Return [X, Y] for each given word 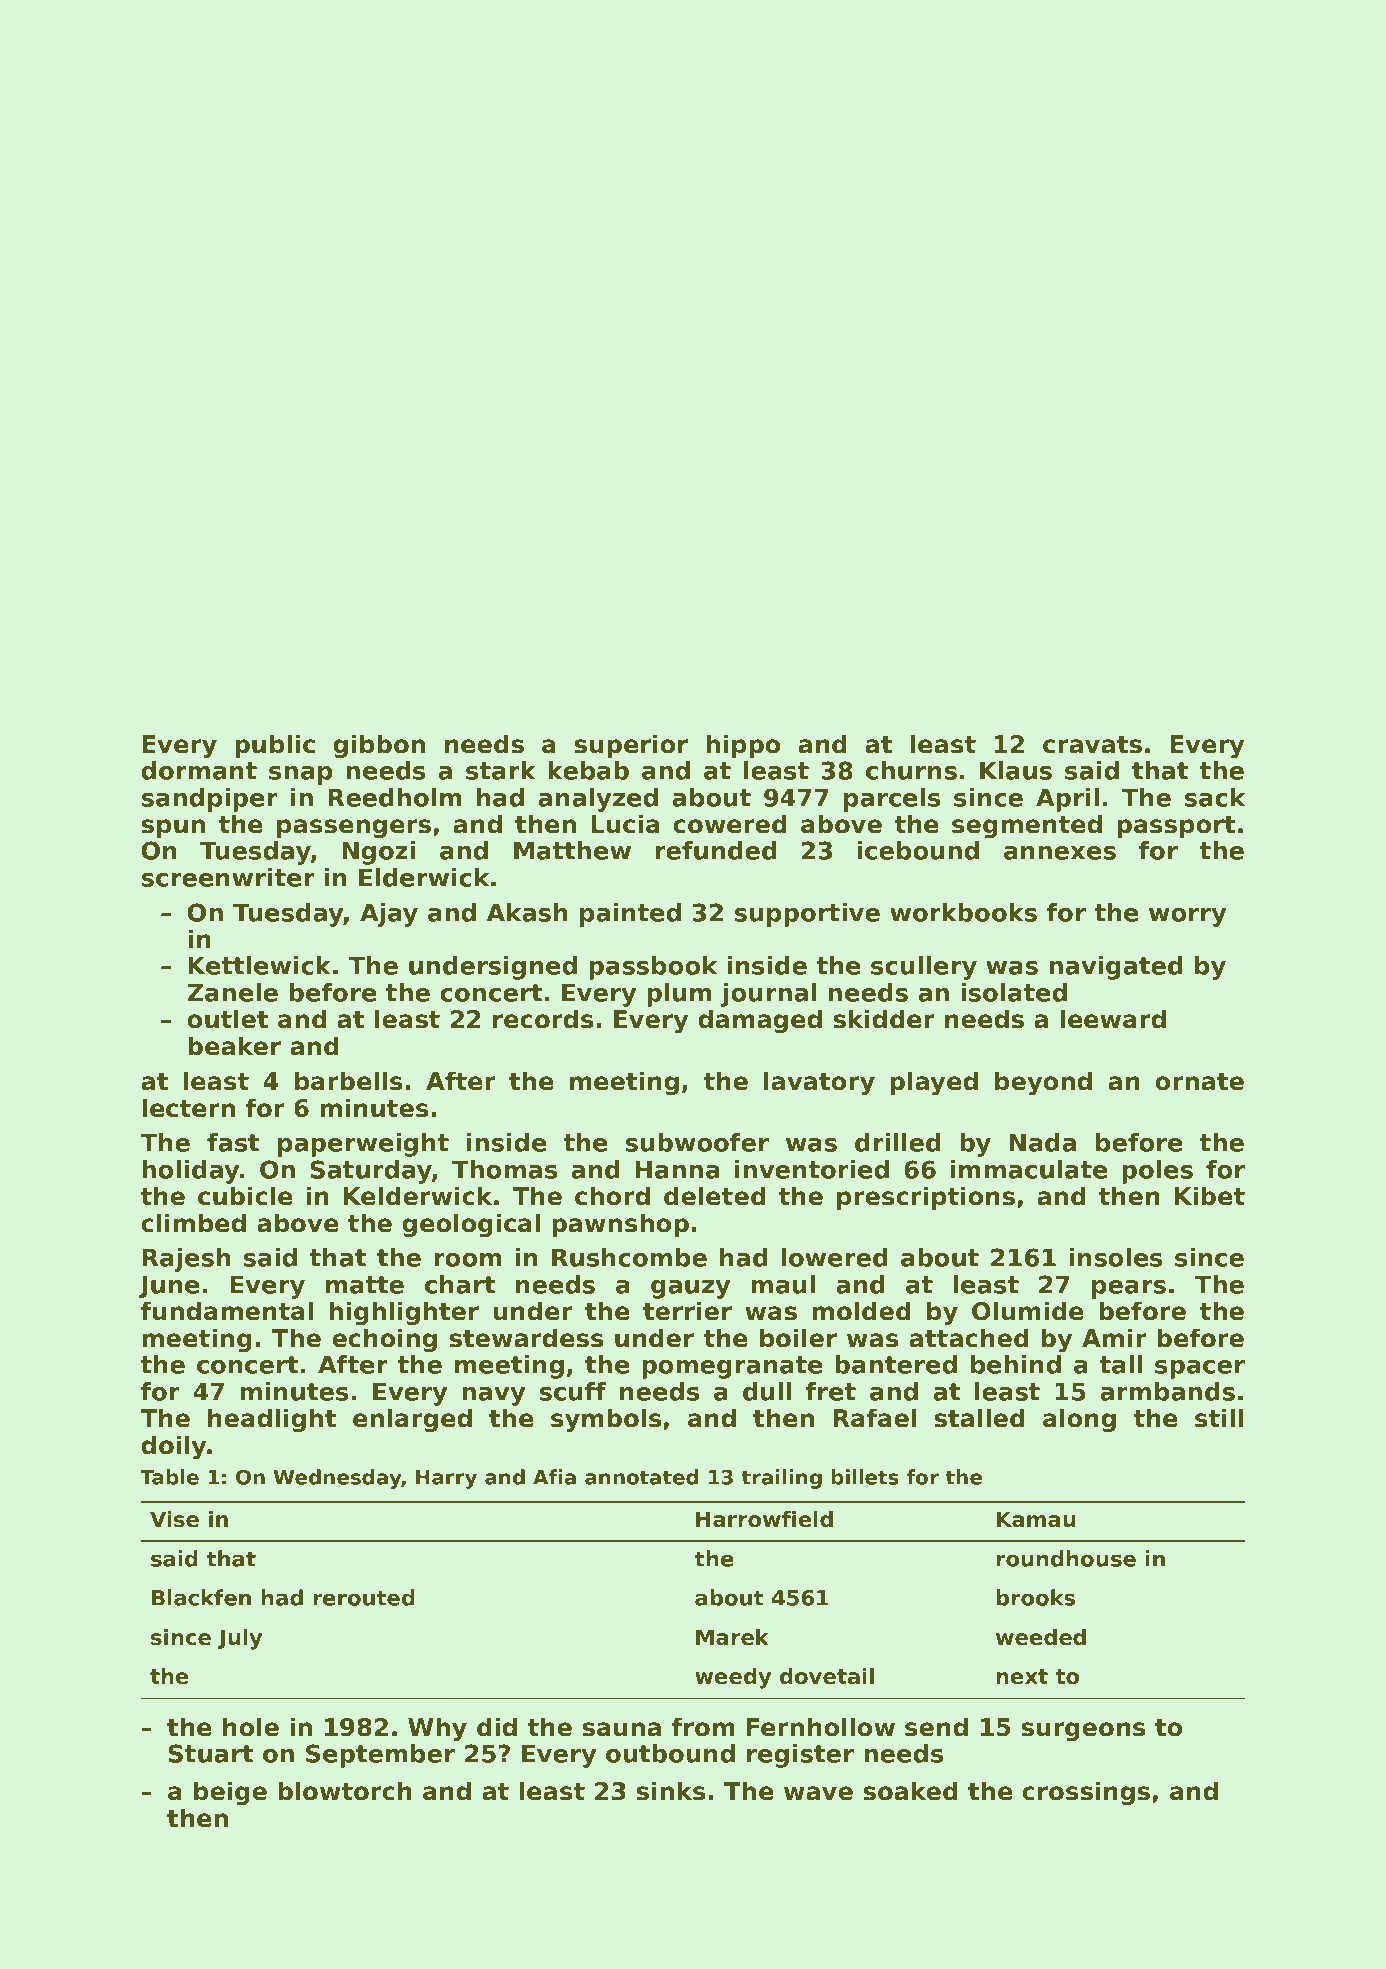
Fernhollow [820, 1727]
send [936, 1727]
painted [630, 915]
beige [230, 1793]
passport [1176, 827]
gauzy [690, 1289]
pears [1129, 1289]
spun [173, 828]
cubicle [245, 1196]
